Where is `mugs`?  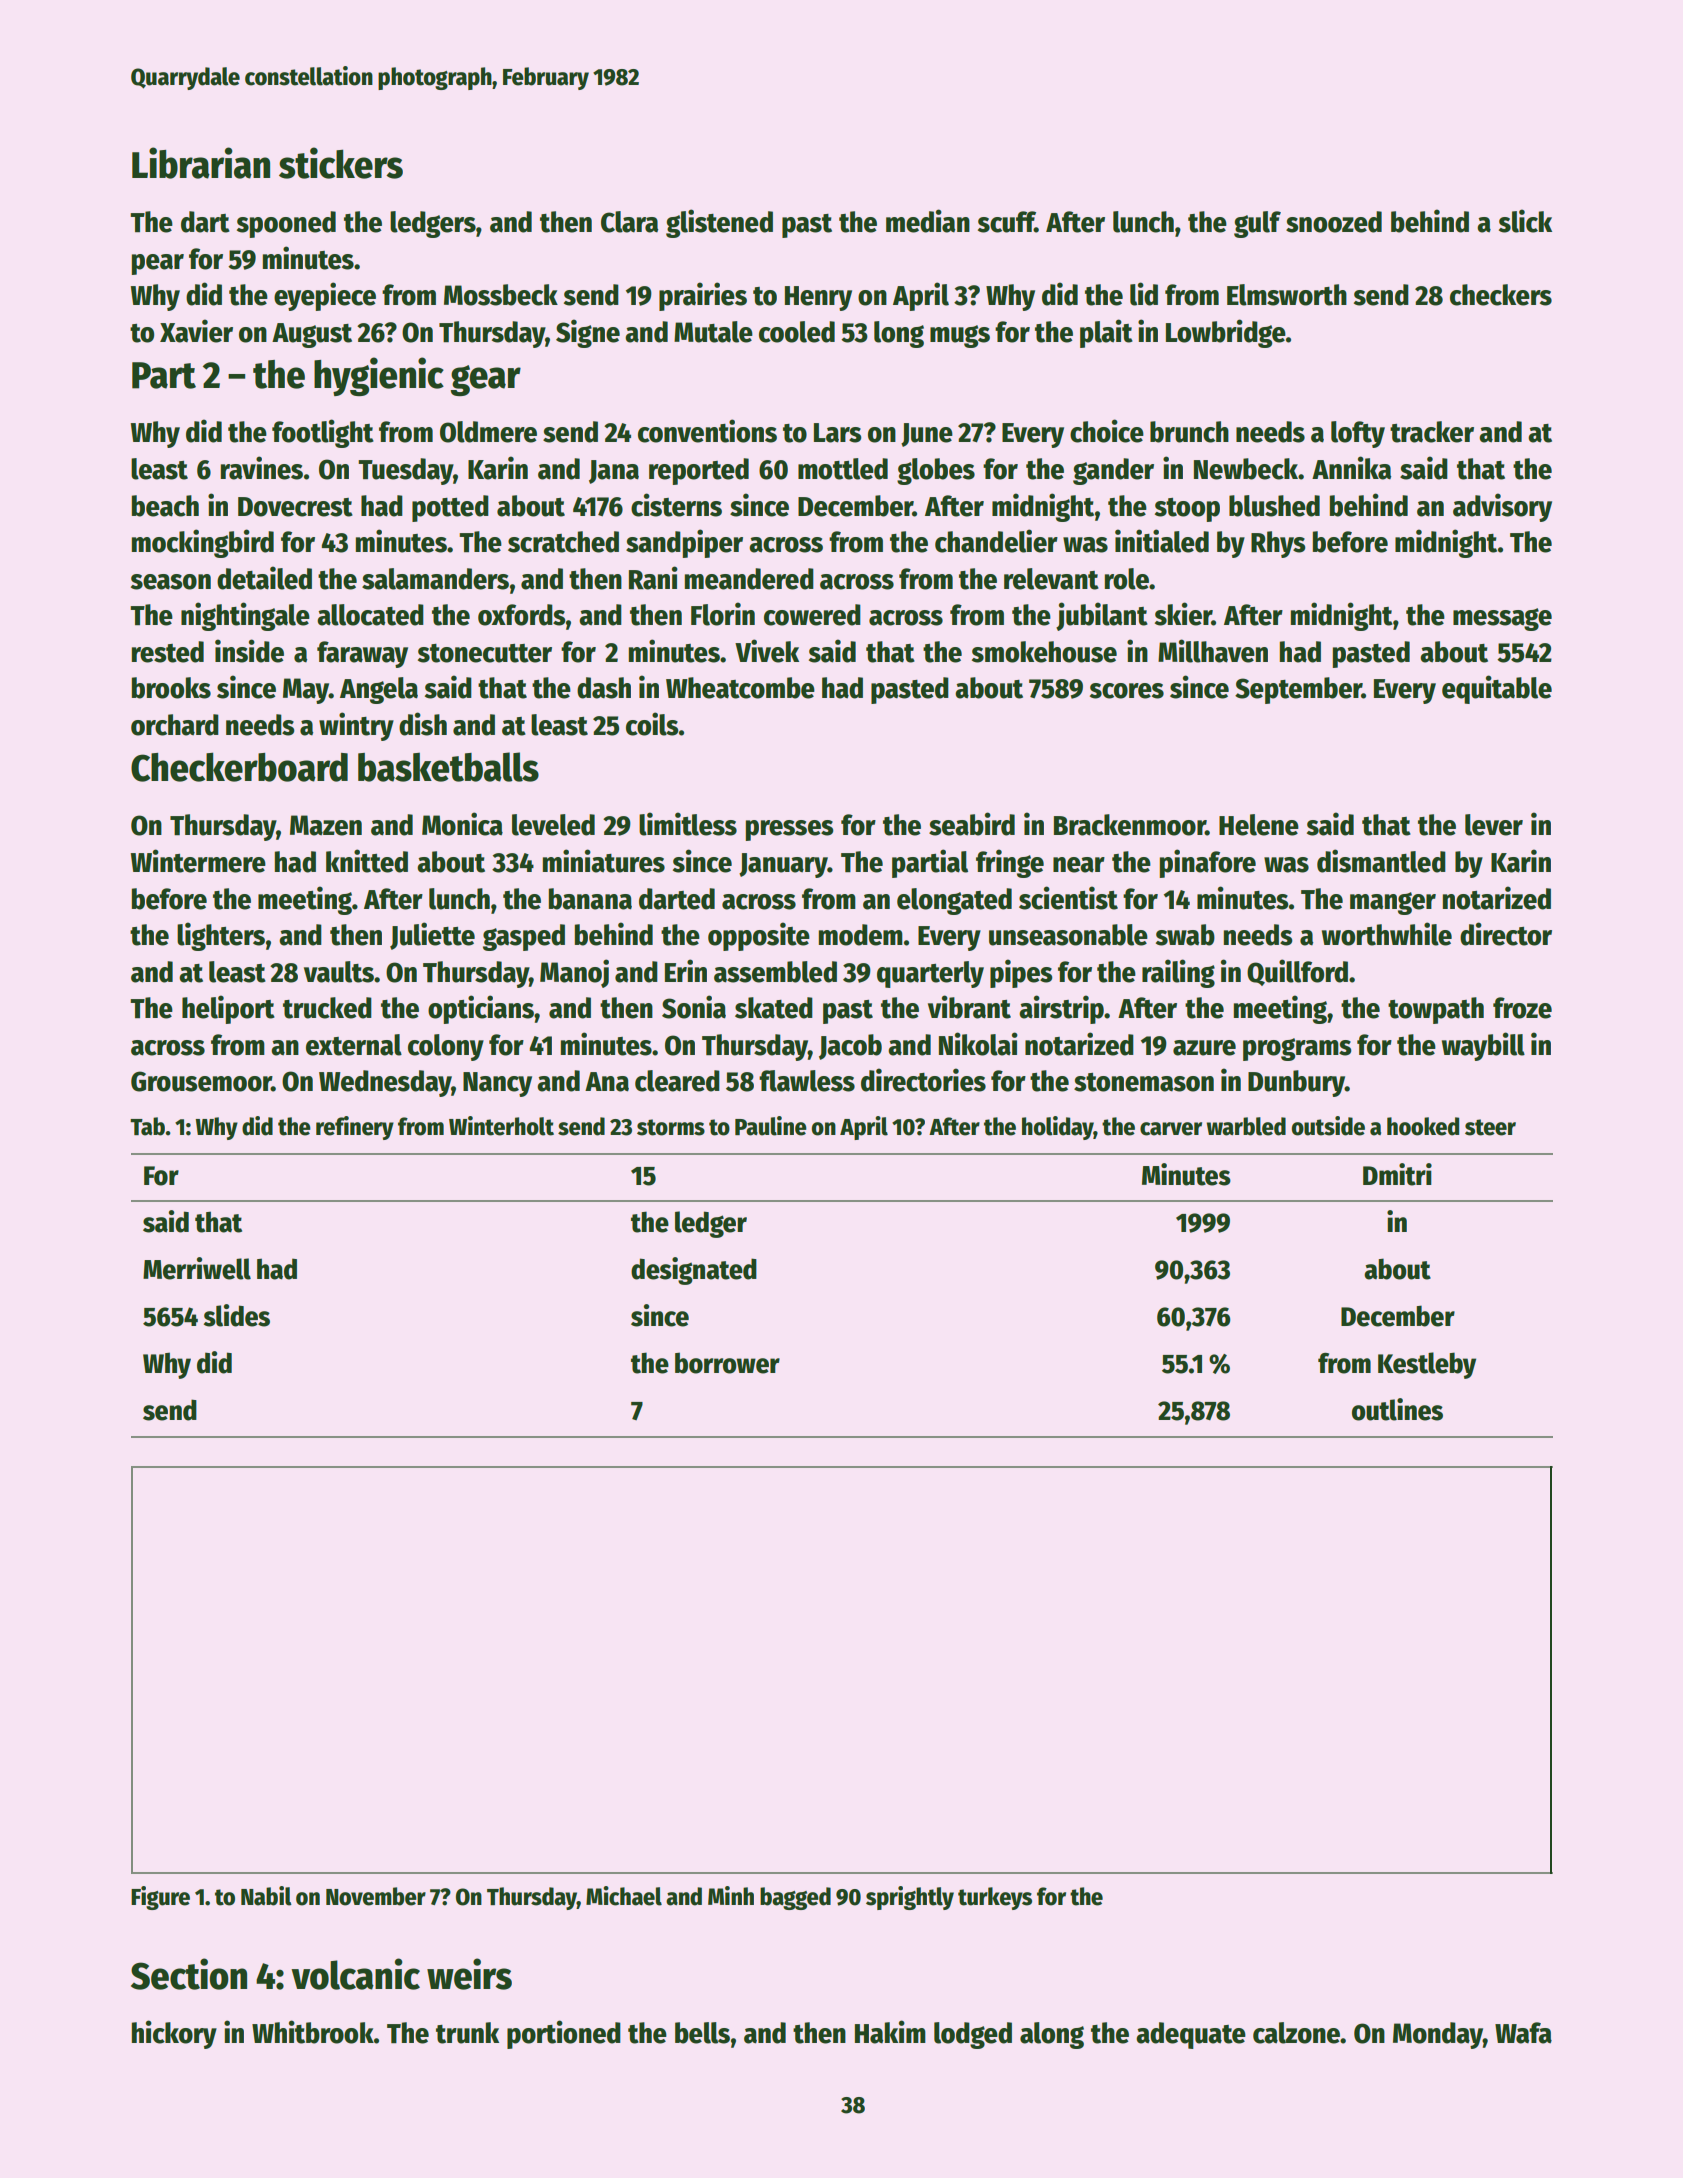
mugs is located at coordinates (960, 336).
